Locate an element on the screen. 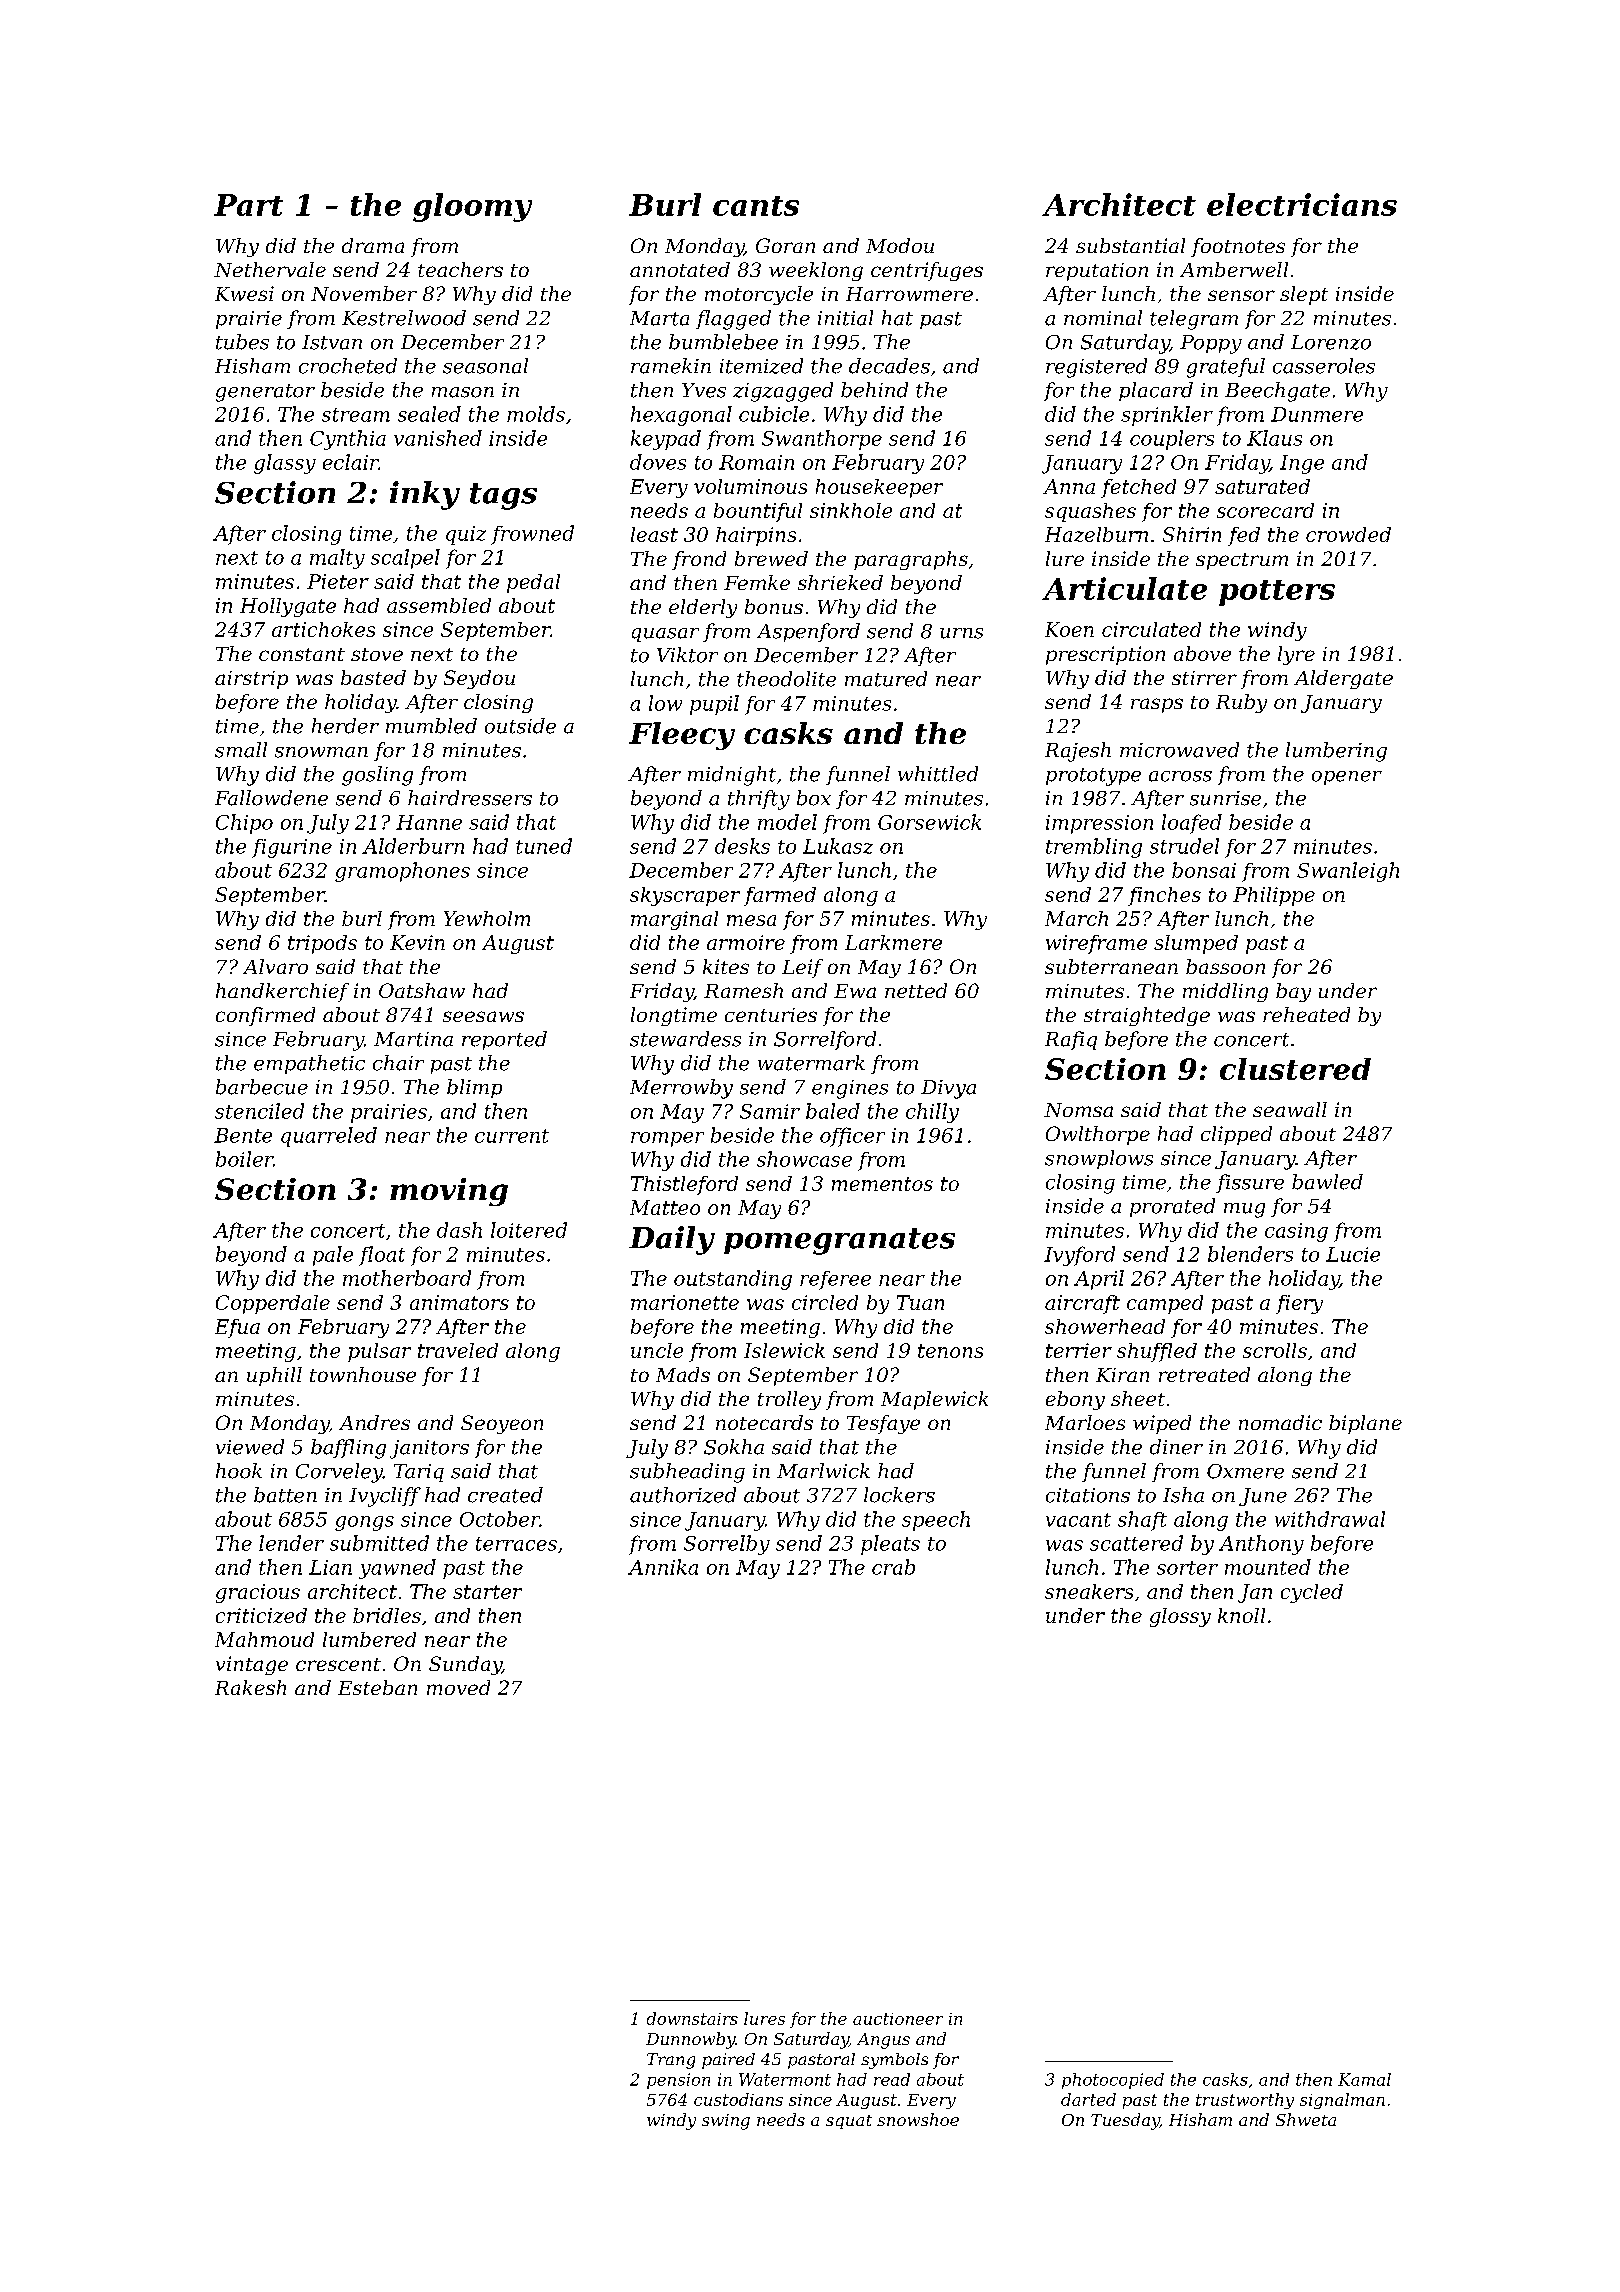  seasonal is located at coordinates (485, 366).
